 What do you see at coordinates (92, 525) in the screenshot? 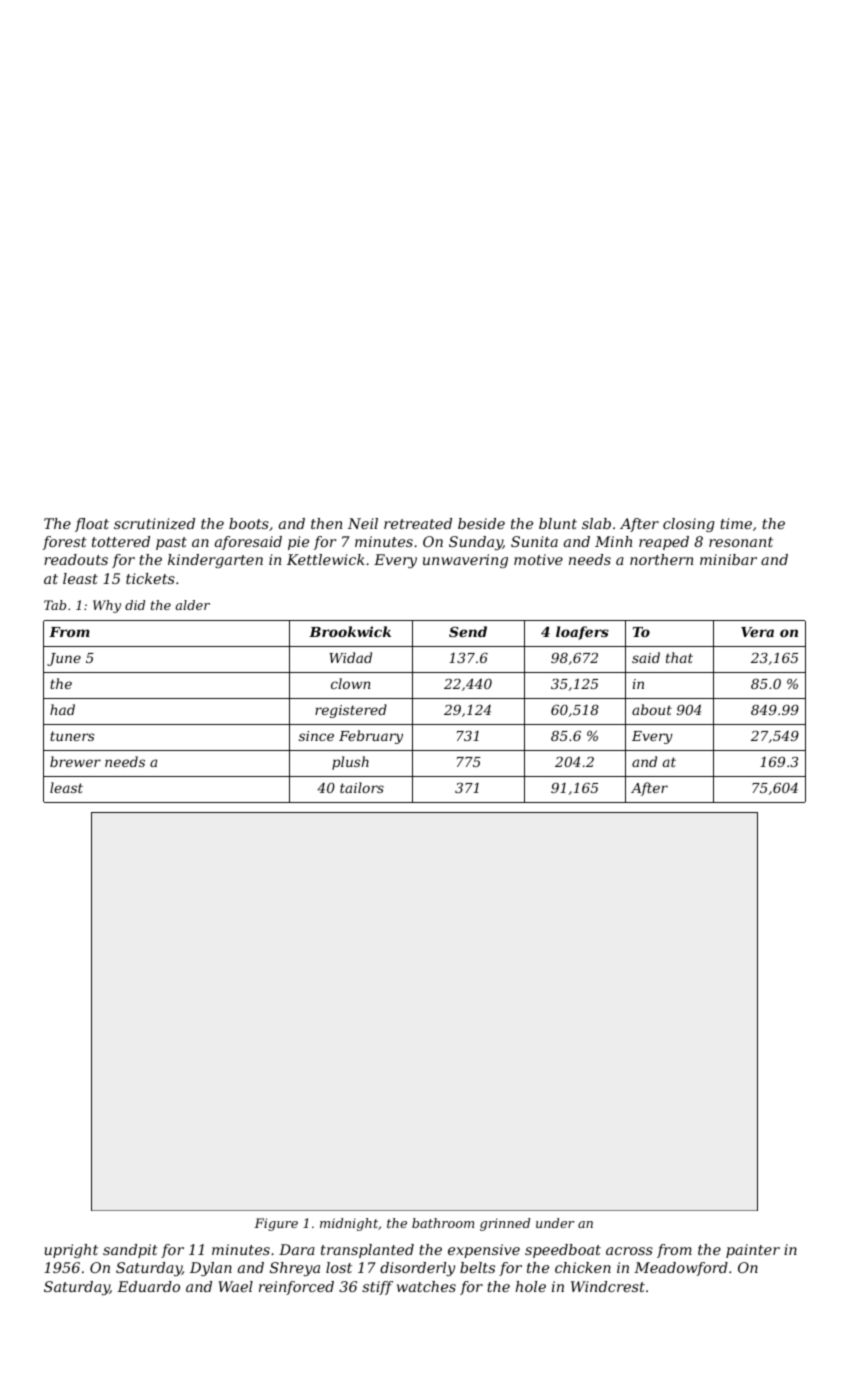
I see `float` at bounding box center [92, 525].
